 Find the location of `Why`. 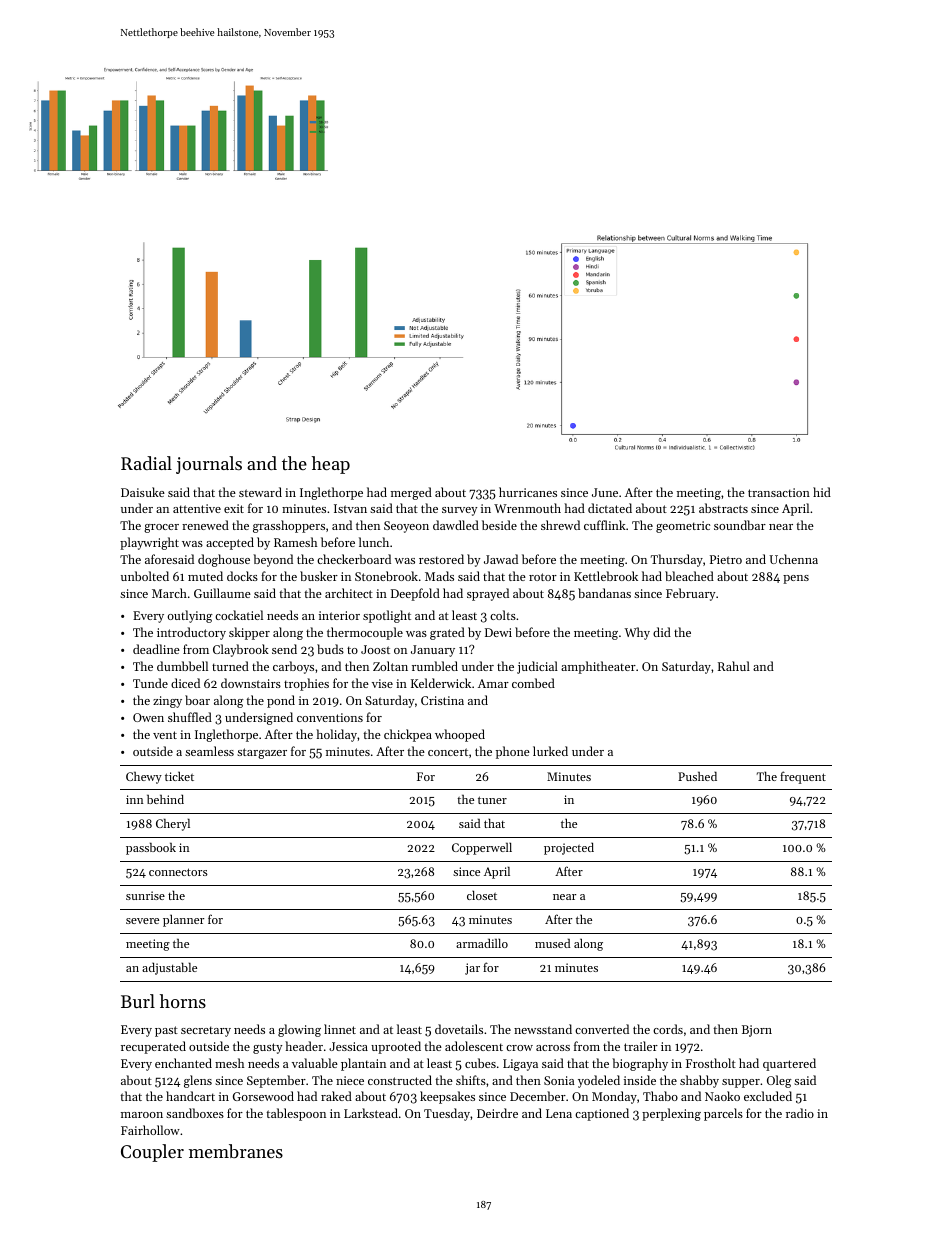

Why is located at coordinates (637, 633).
